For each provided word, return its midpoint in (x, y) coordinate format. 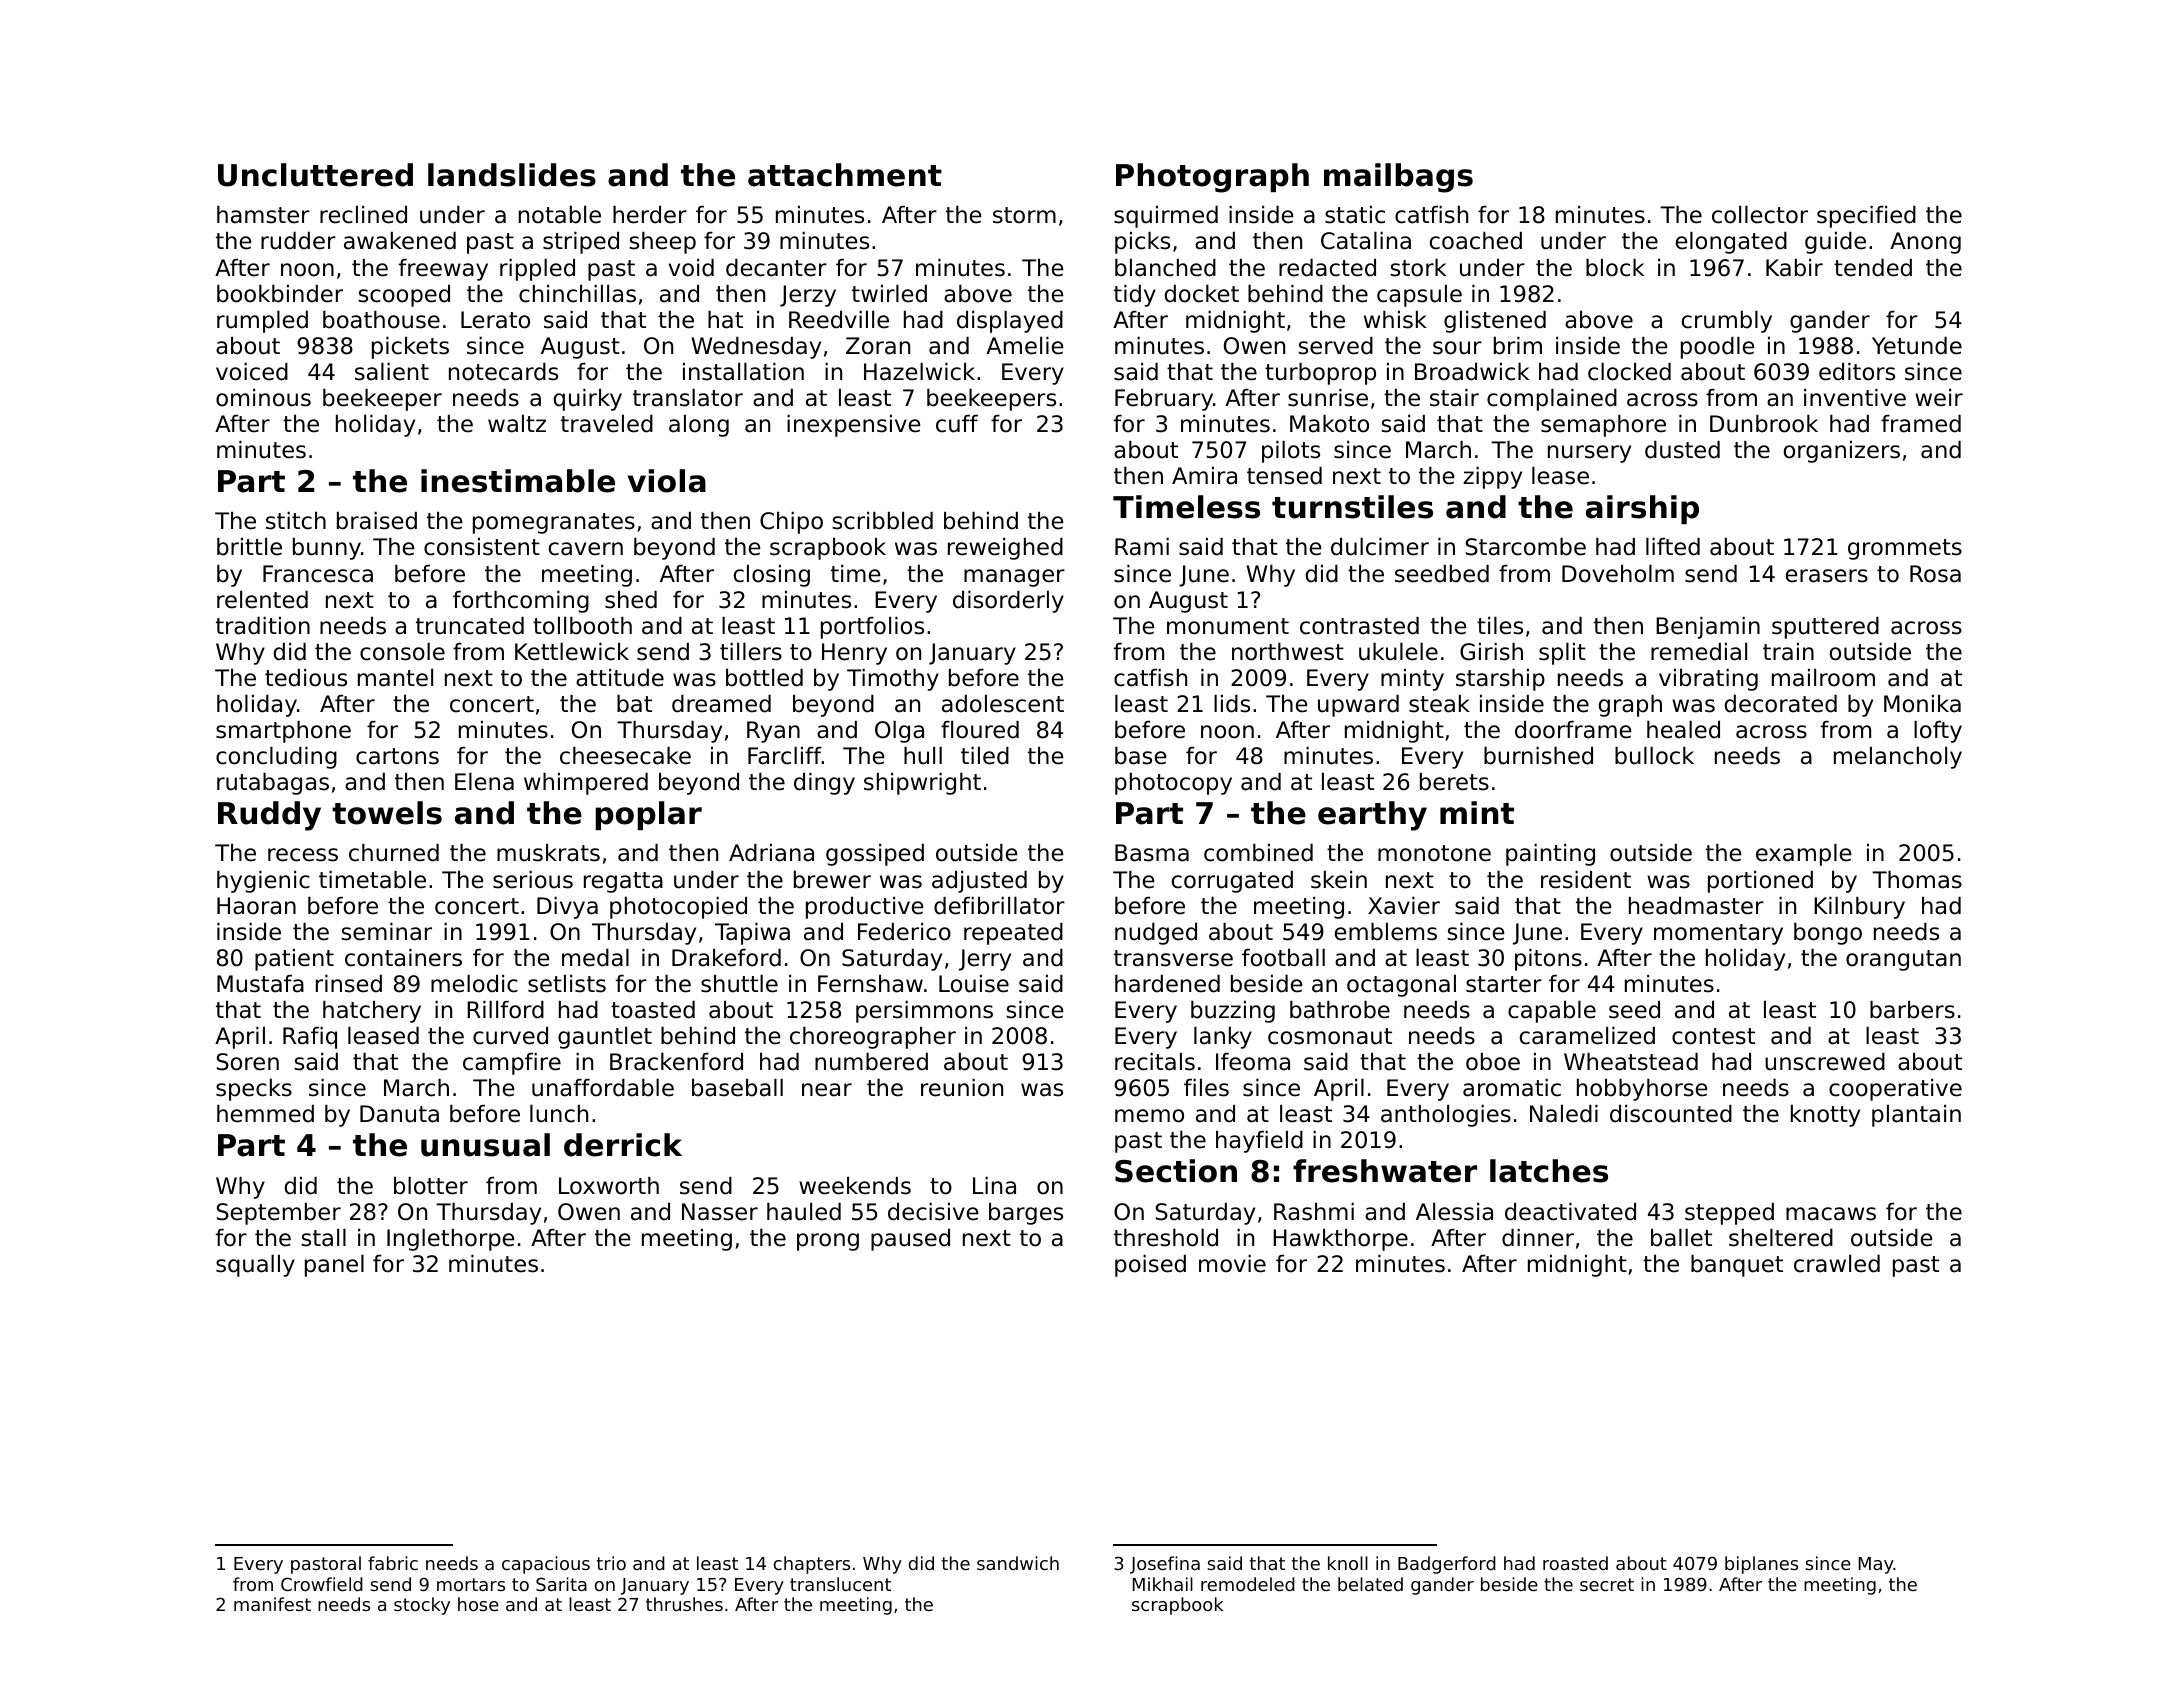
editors (1857, 372)
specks (254, 1090)
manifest (272, 1604)
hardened (1167, 984)
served (1335, 346)
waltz (517, 424)
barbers (1912, 1010)
